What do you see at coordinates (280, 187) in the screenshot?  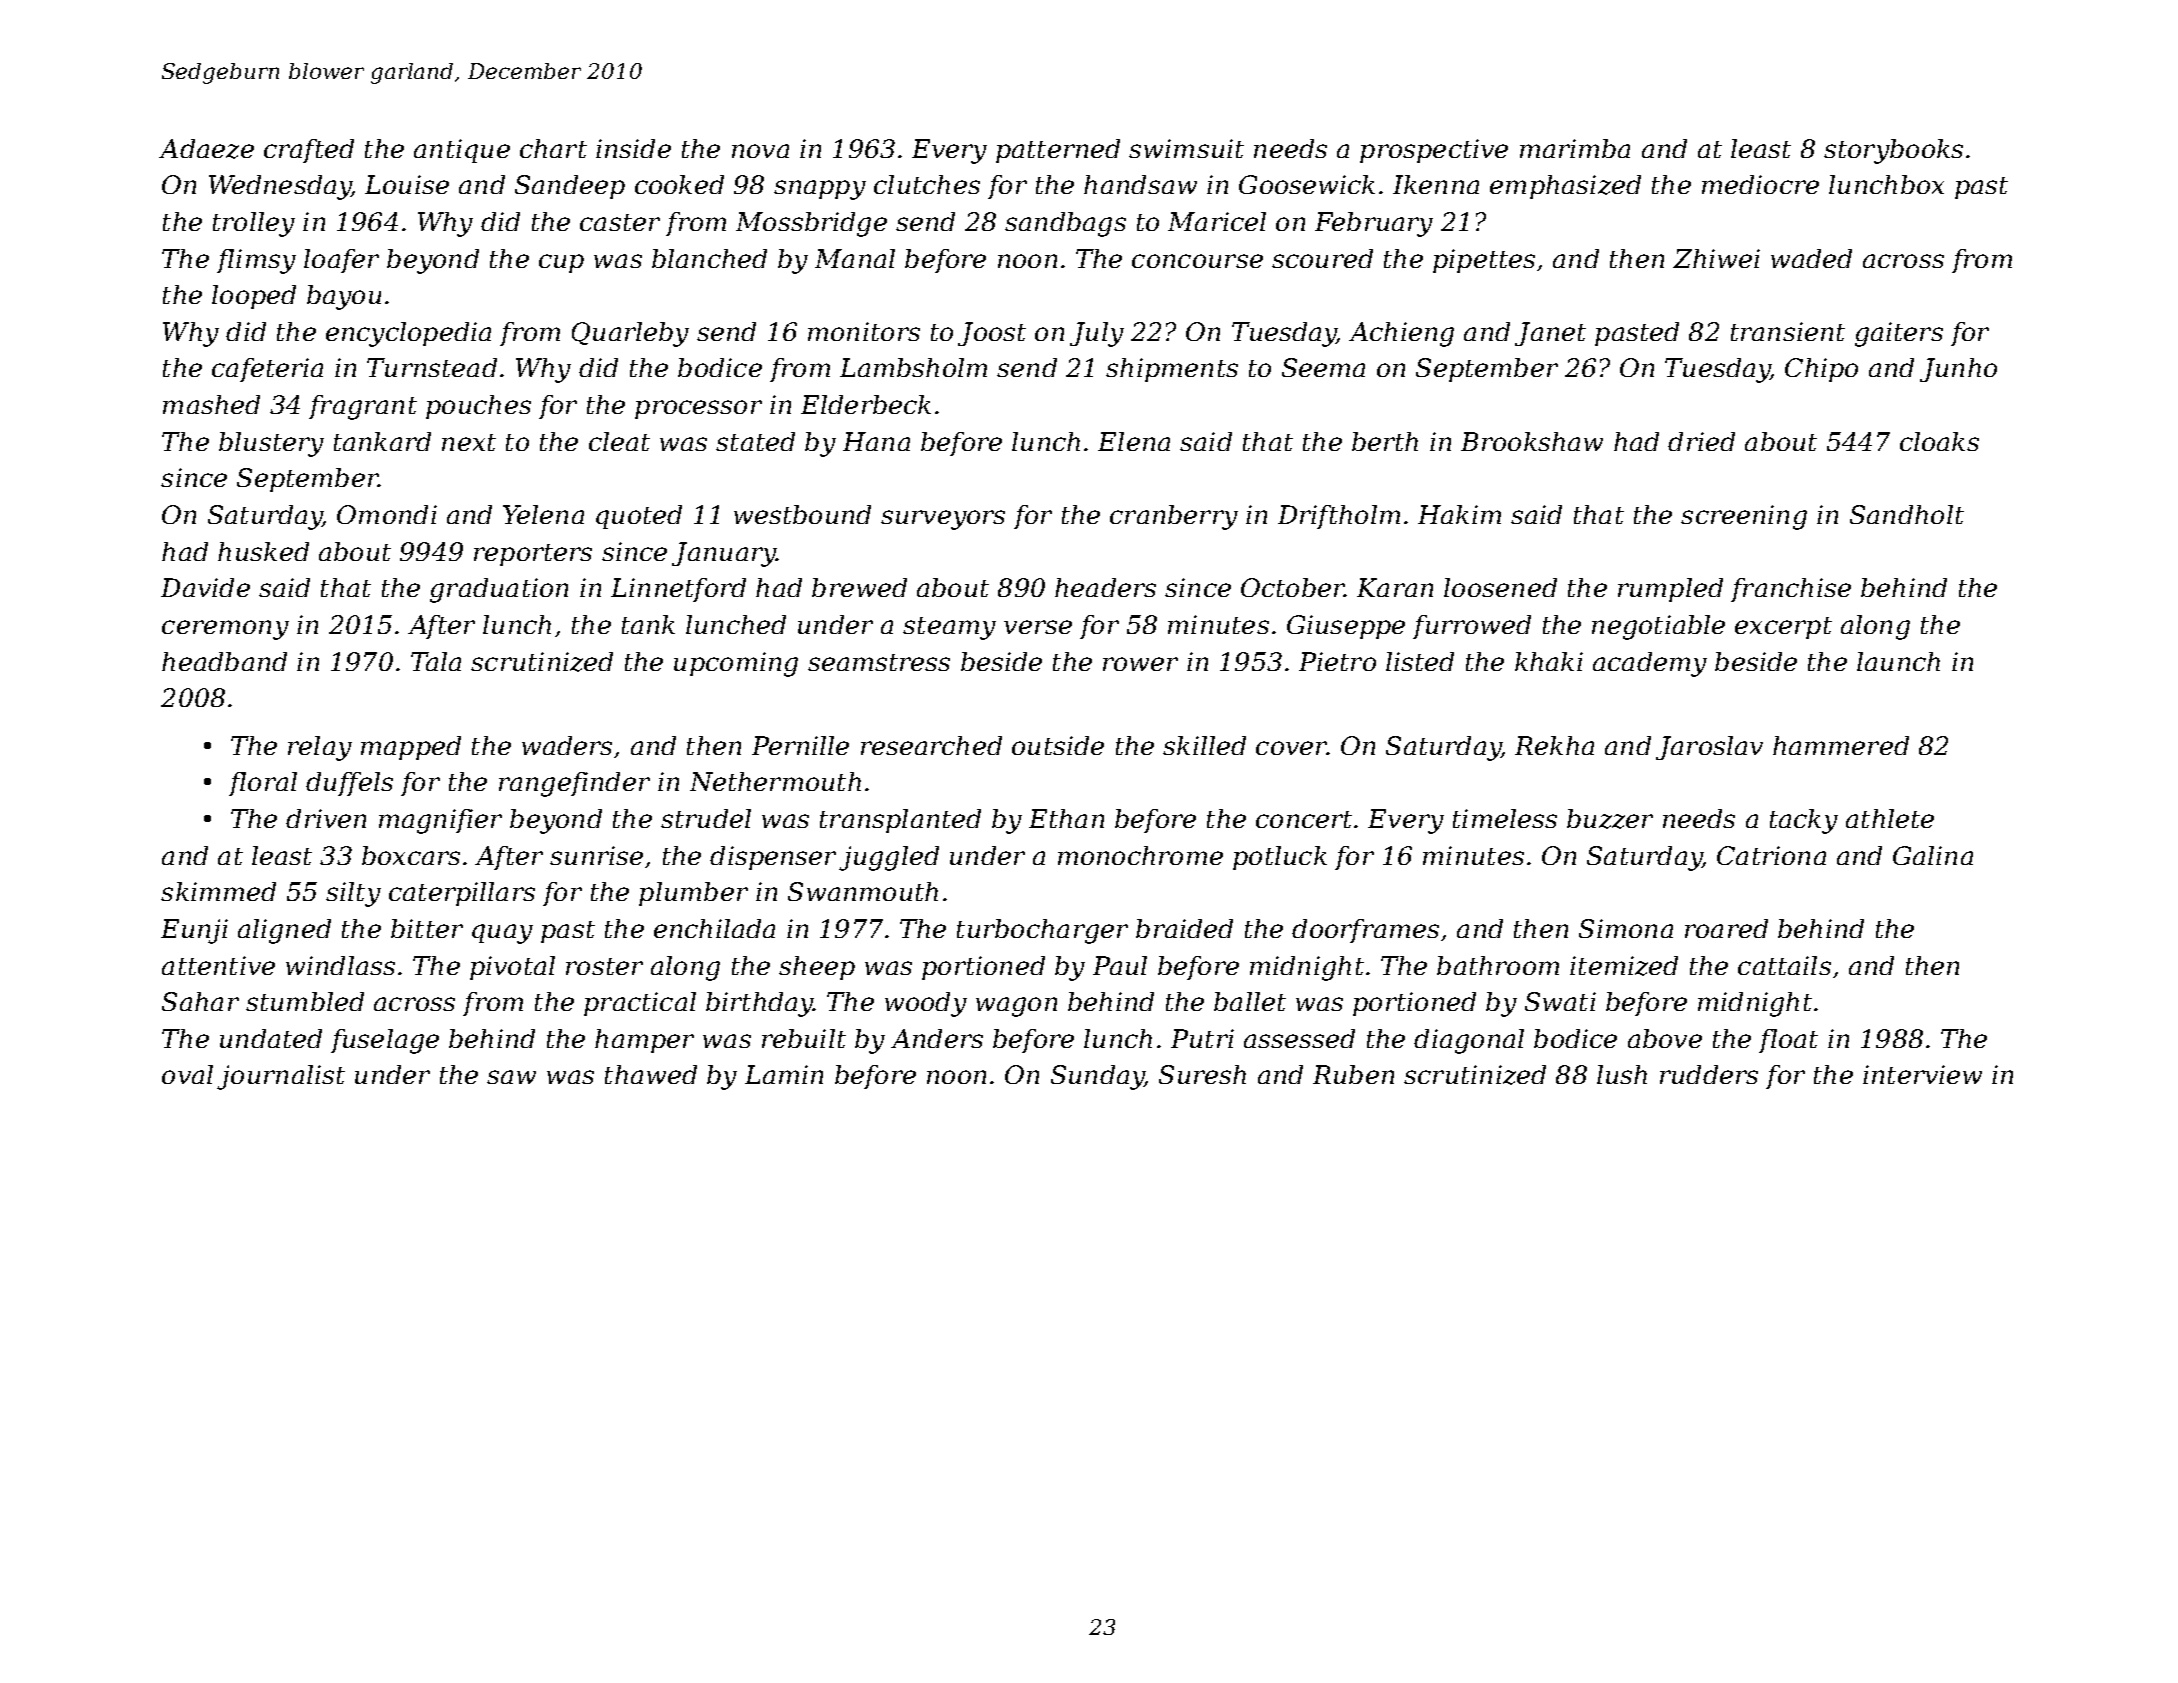 I see `Wednesday` at bounding box center [280, 187].
